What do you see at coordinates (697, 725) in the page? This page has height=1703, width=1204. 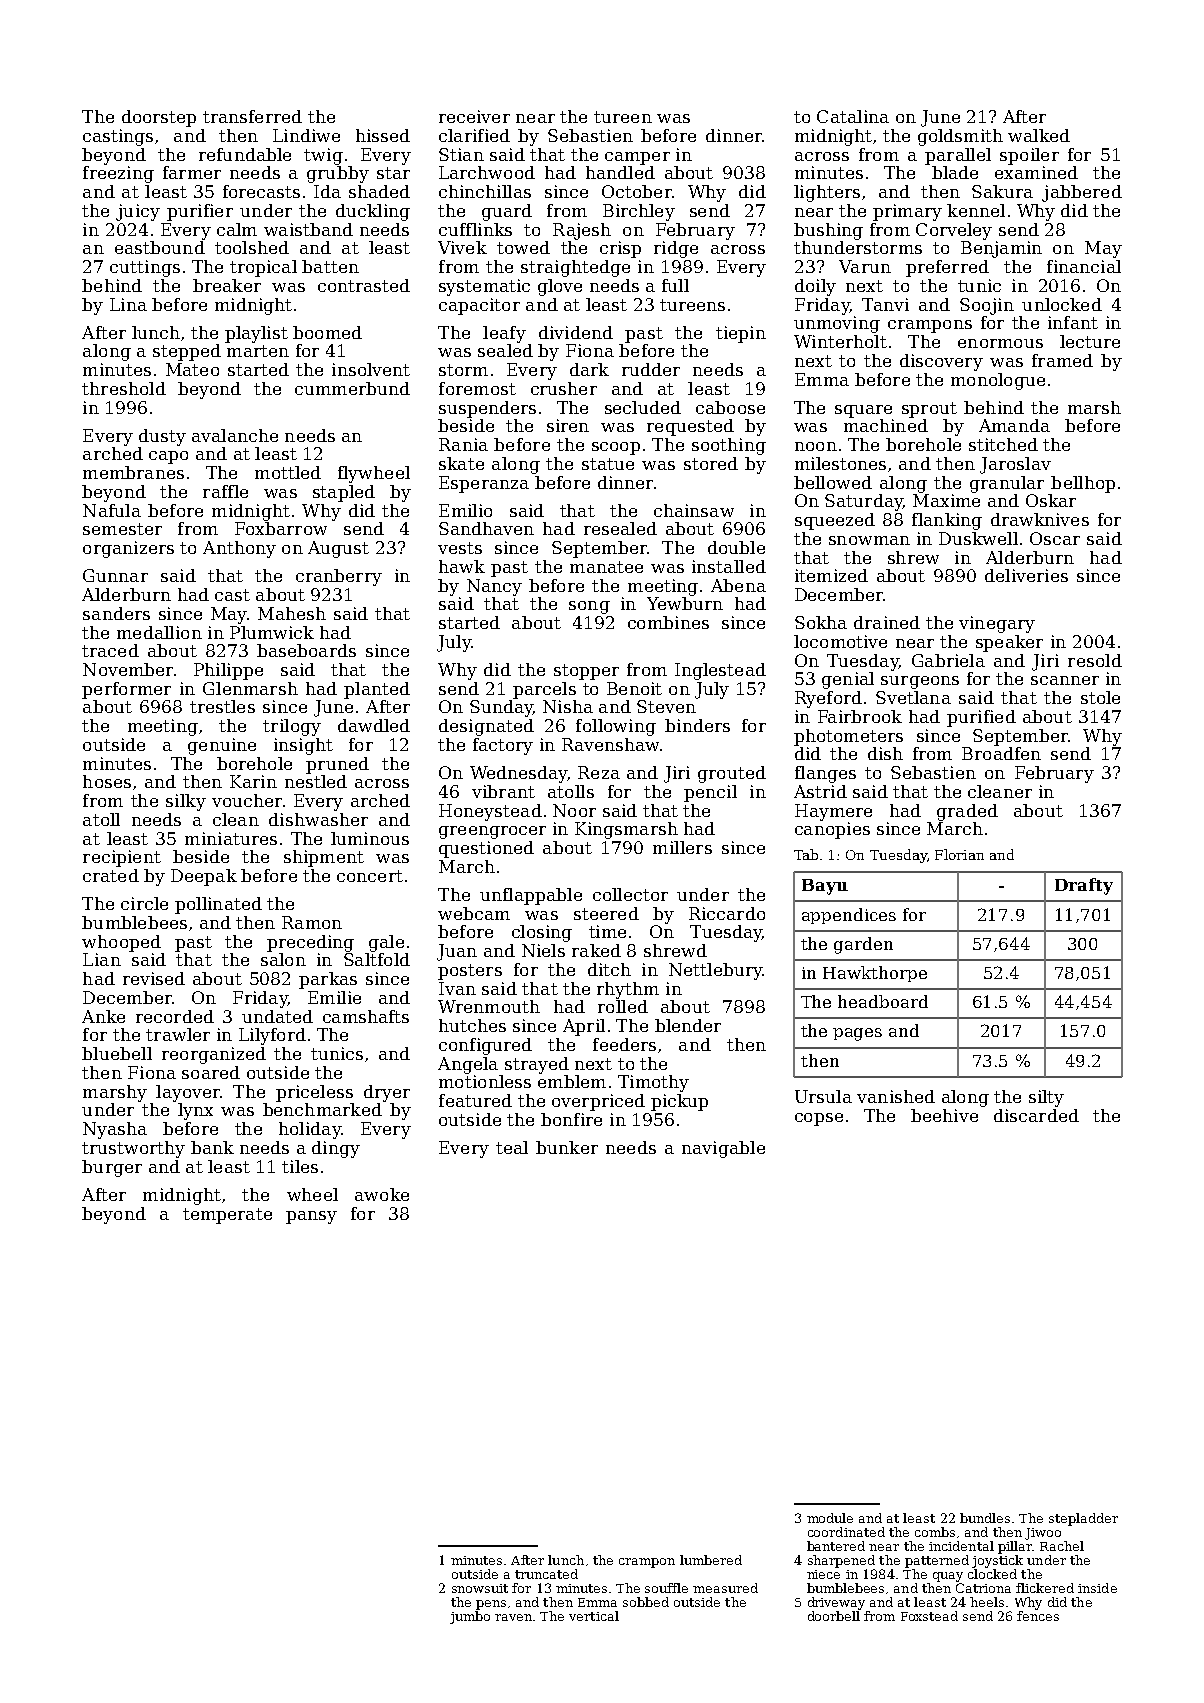 I see `binders` at bounding box center [697, 725].
